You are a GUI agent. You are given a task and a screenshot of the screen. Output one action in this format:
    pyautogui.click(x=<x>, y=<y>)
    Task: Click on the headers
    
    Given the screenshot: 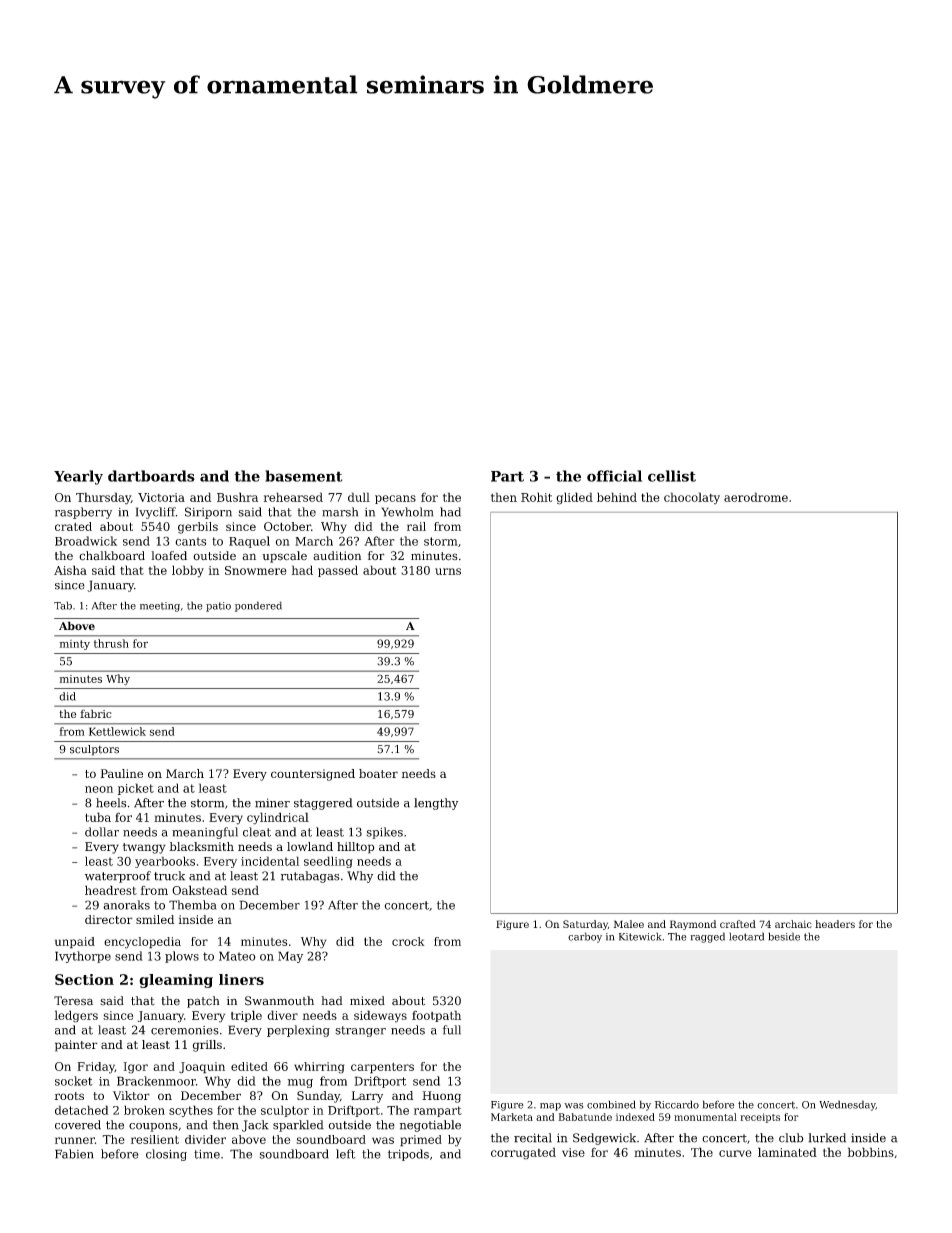 What is the action you would take?
    pyautogui.click(x=835, y=924)
